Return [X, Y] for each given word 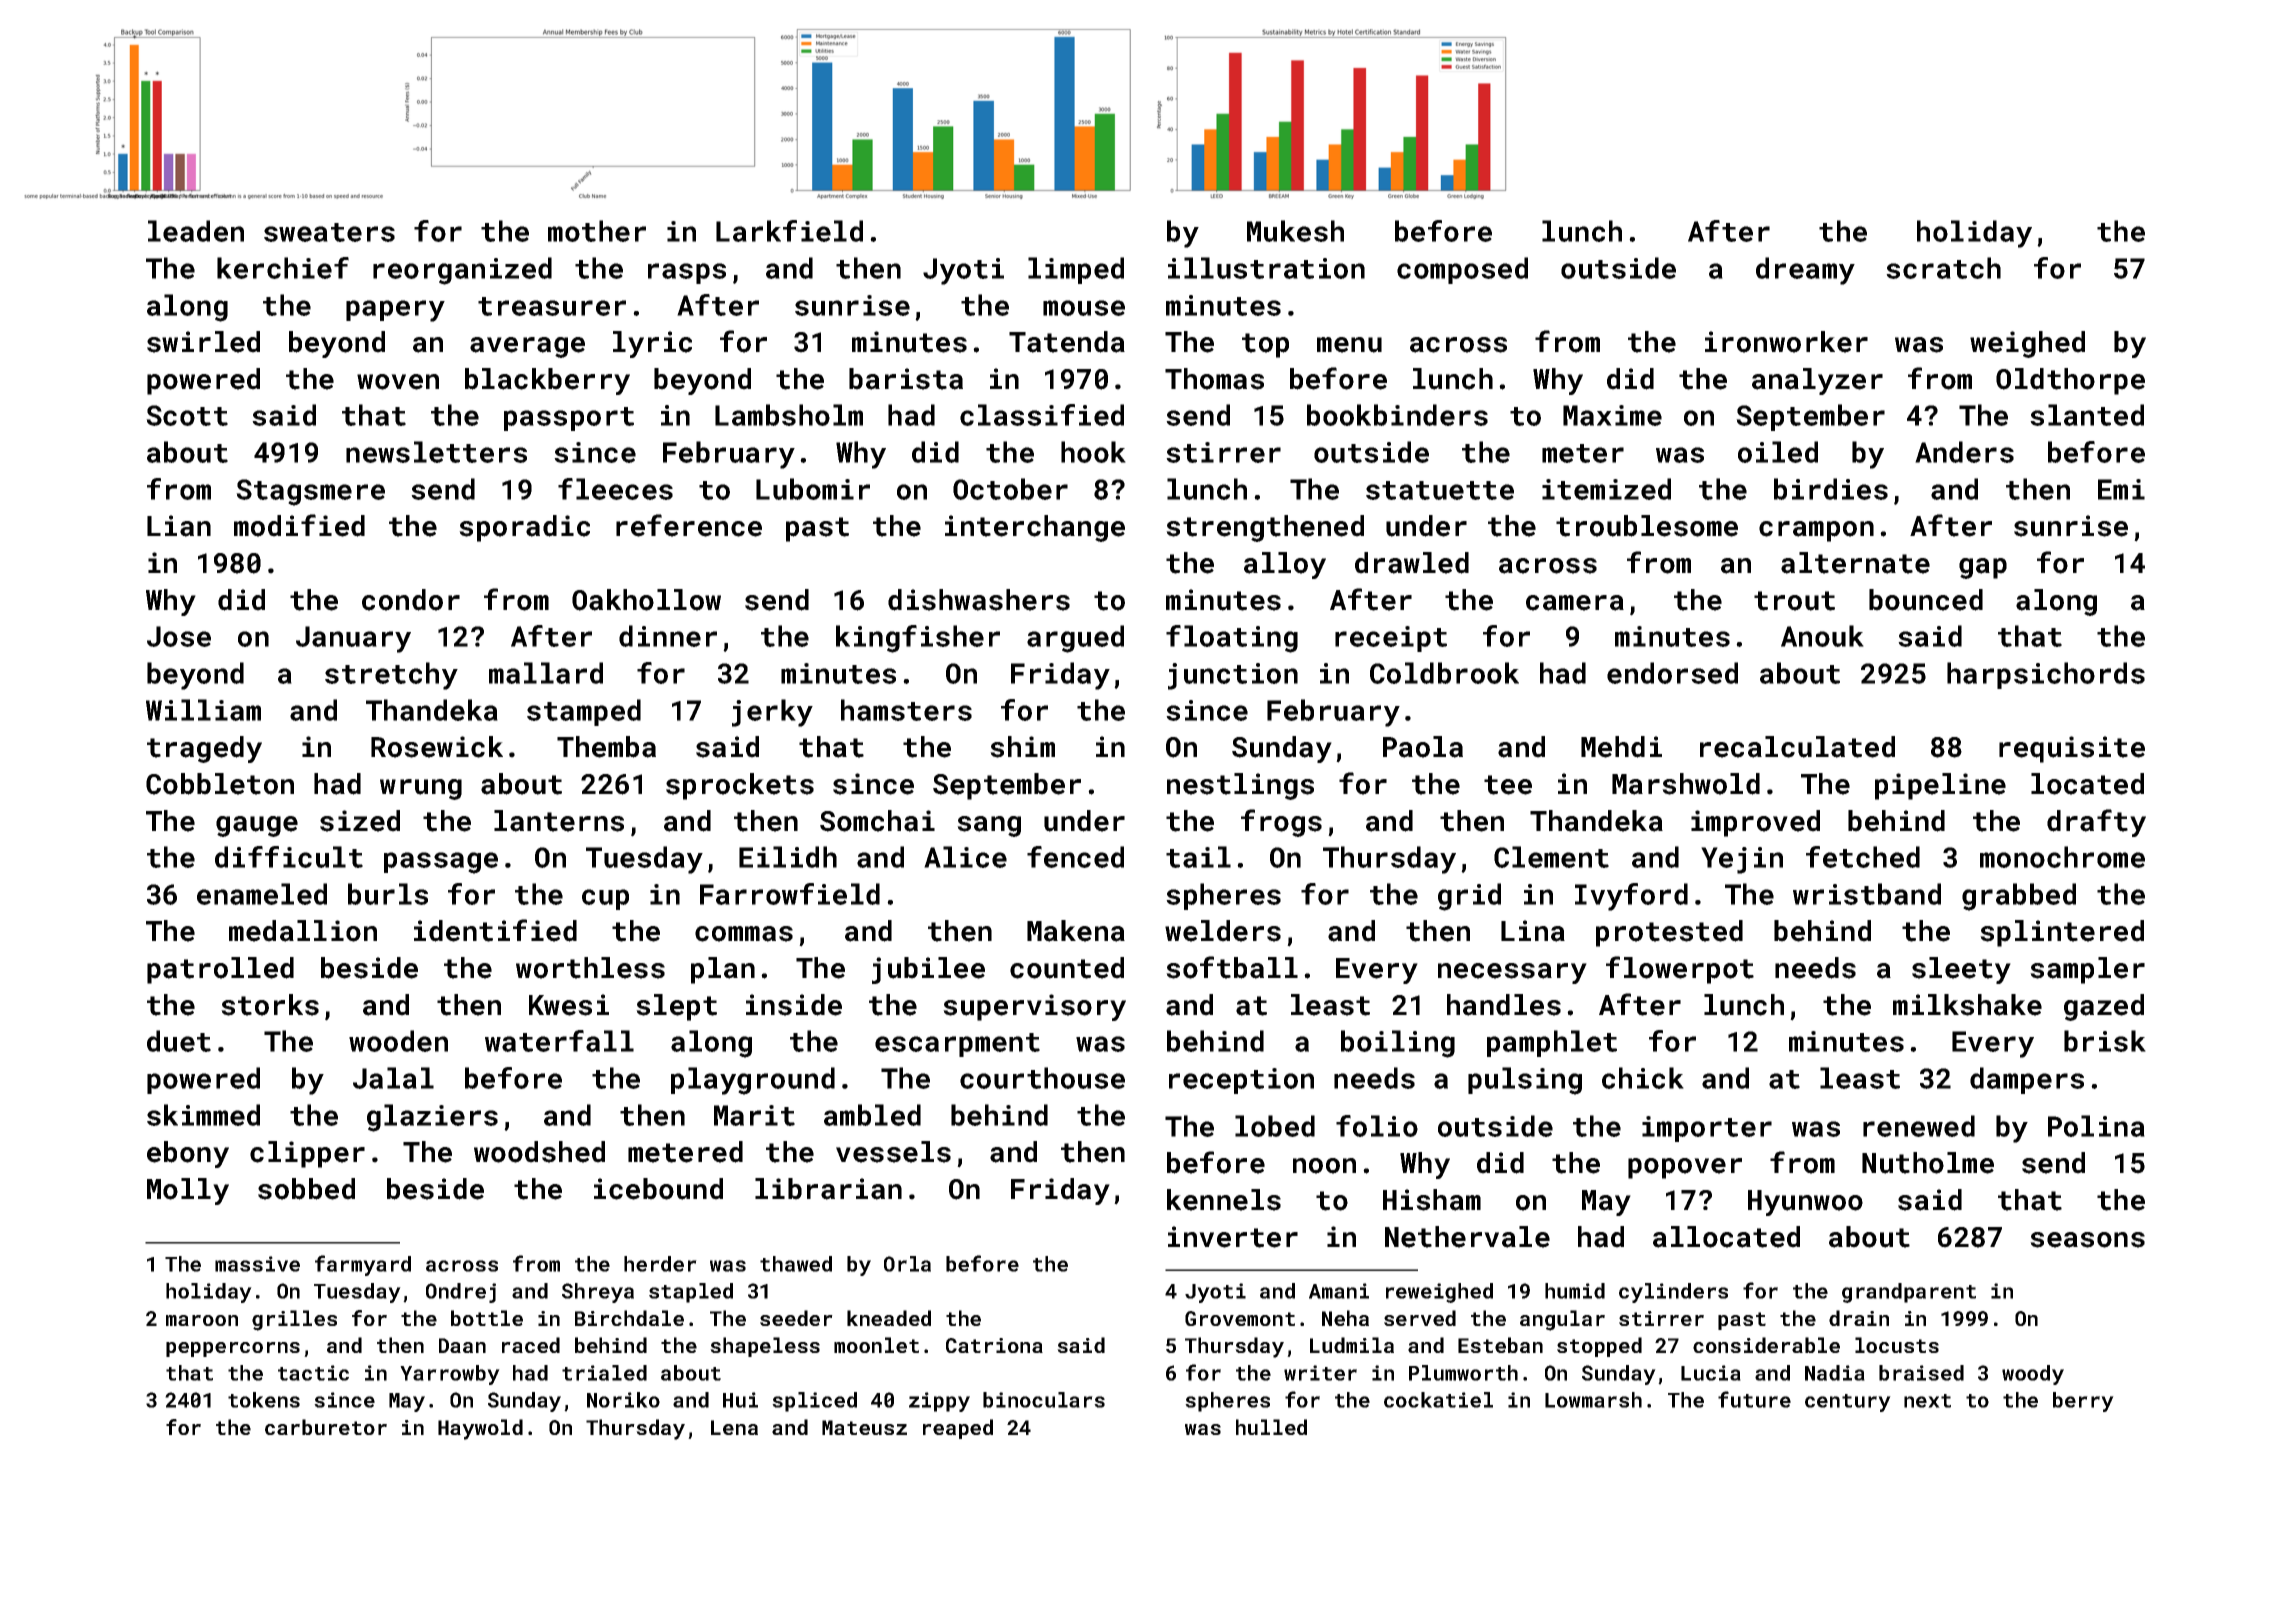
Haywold [480, 1429]
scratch [1943, 268]
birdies [1831, 489]
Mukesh [1295, 231]
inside [794, 1005]
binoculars [1044, 1400]
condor [411, 600]
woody [2033, 1375]
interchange [1035, 528]
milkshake [1967, 1005]
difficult [289, 857]
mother [597, 231]
